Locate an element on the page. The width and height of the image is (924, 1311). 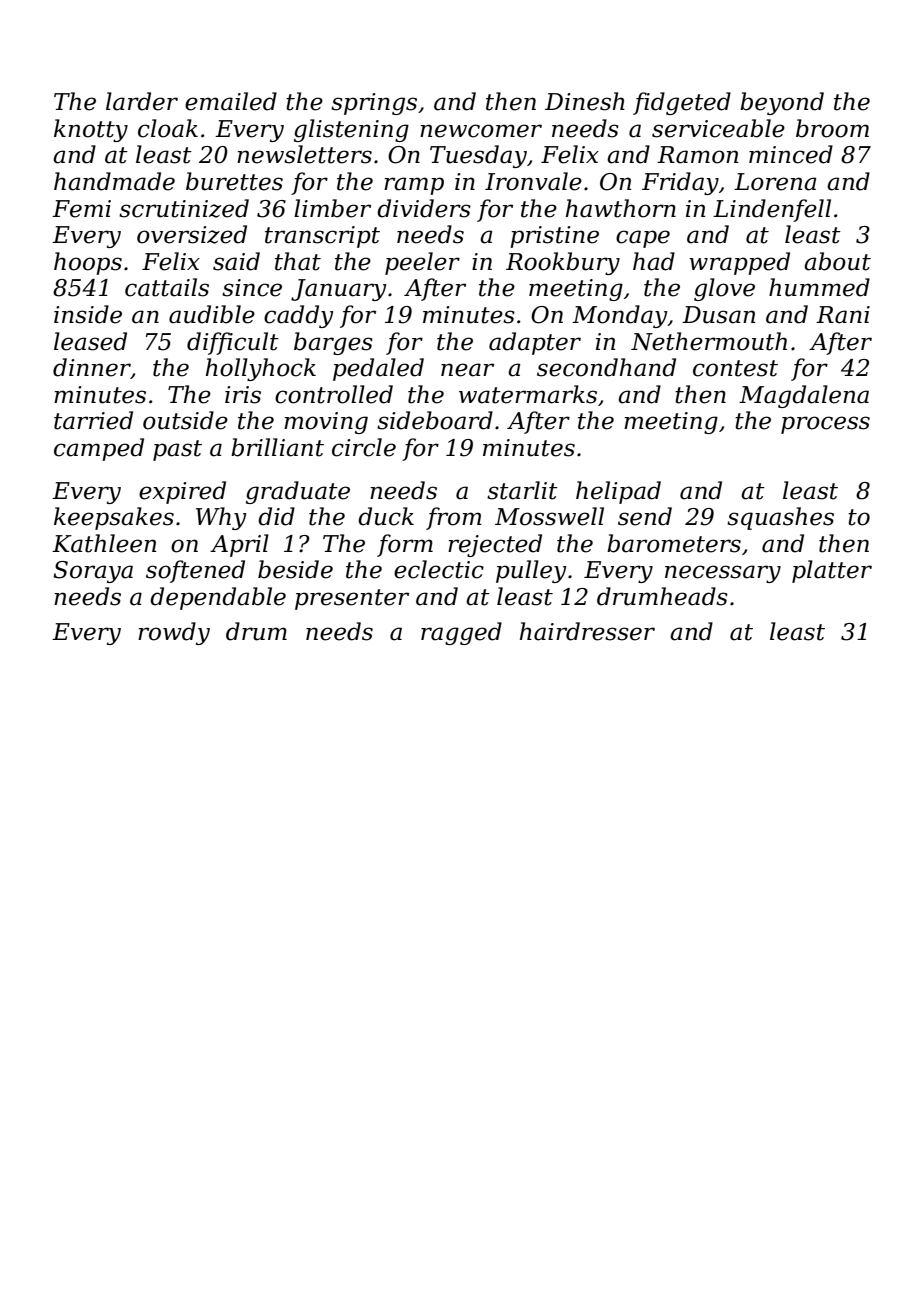
Lindenfell is located at coordinates (772, 210).
